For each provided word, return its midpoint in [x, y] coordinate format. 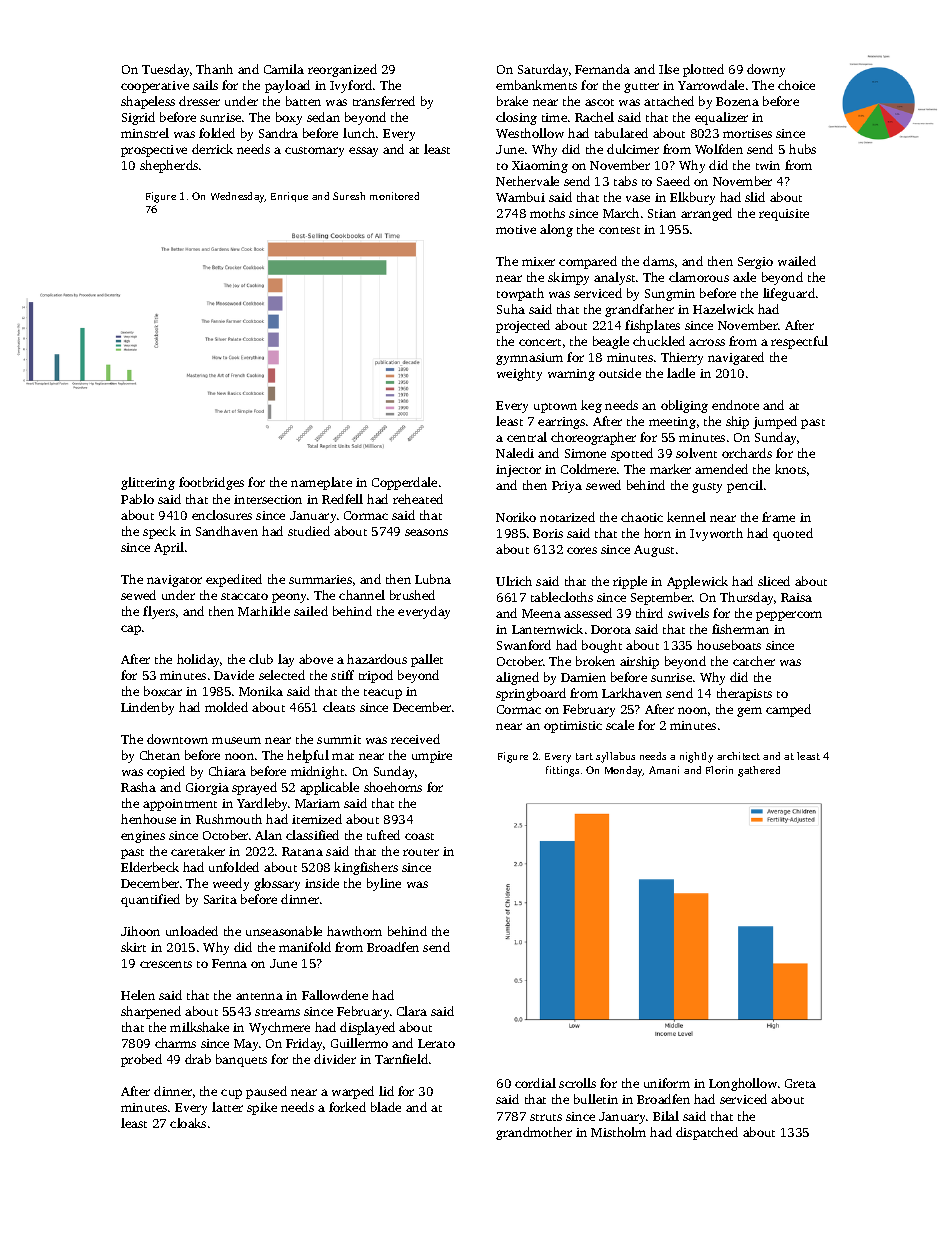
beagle [611, 342]
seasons [426, 532]
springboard [531, 694]
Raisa [796, 597]
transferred [384, 101]
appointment [180, 805]
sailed [311, 611]
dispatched [707, 1133]
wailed [797, 261]
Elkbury [692, 198]
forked [347, 1107]
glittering [148, 483]
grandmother [534, 1133]
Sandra [278, 133]
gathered [759, 771]
